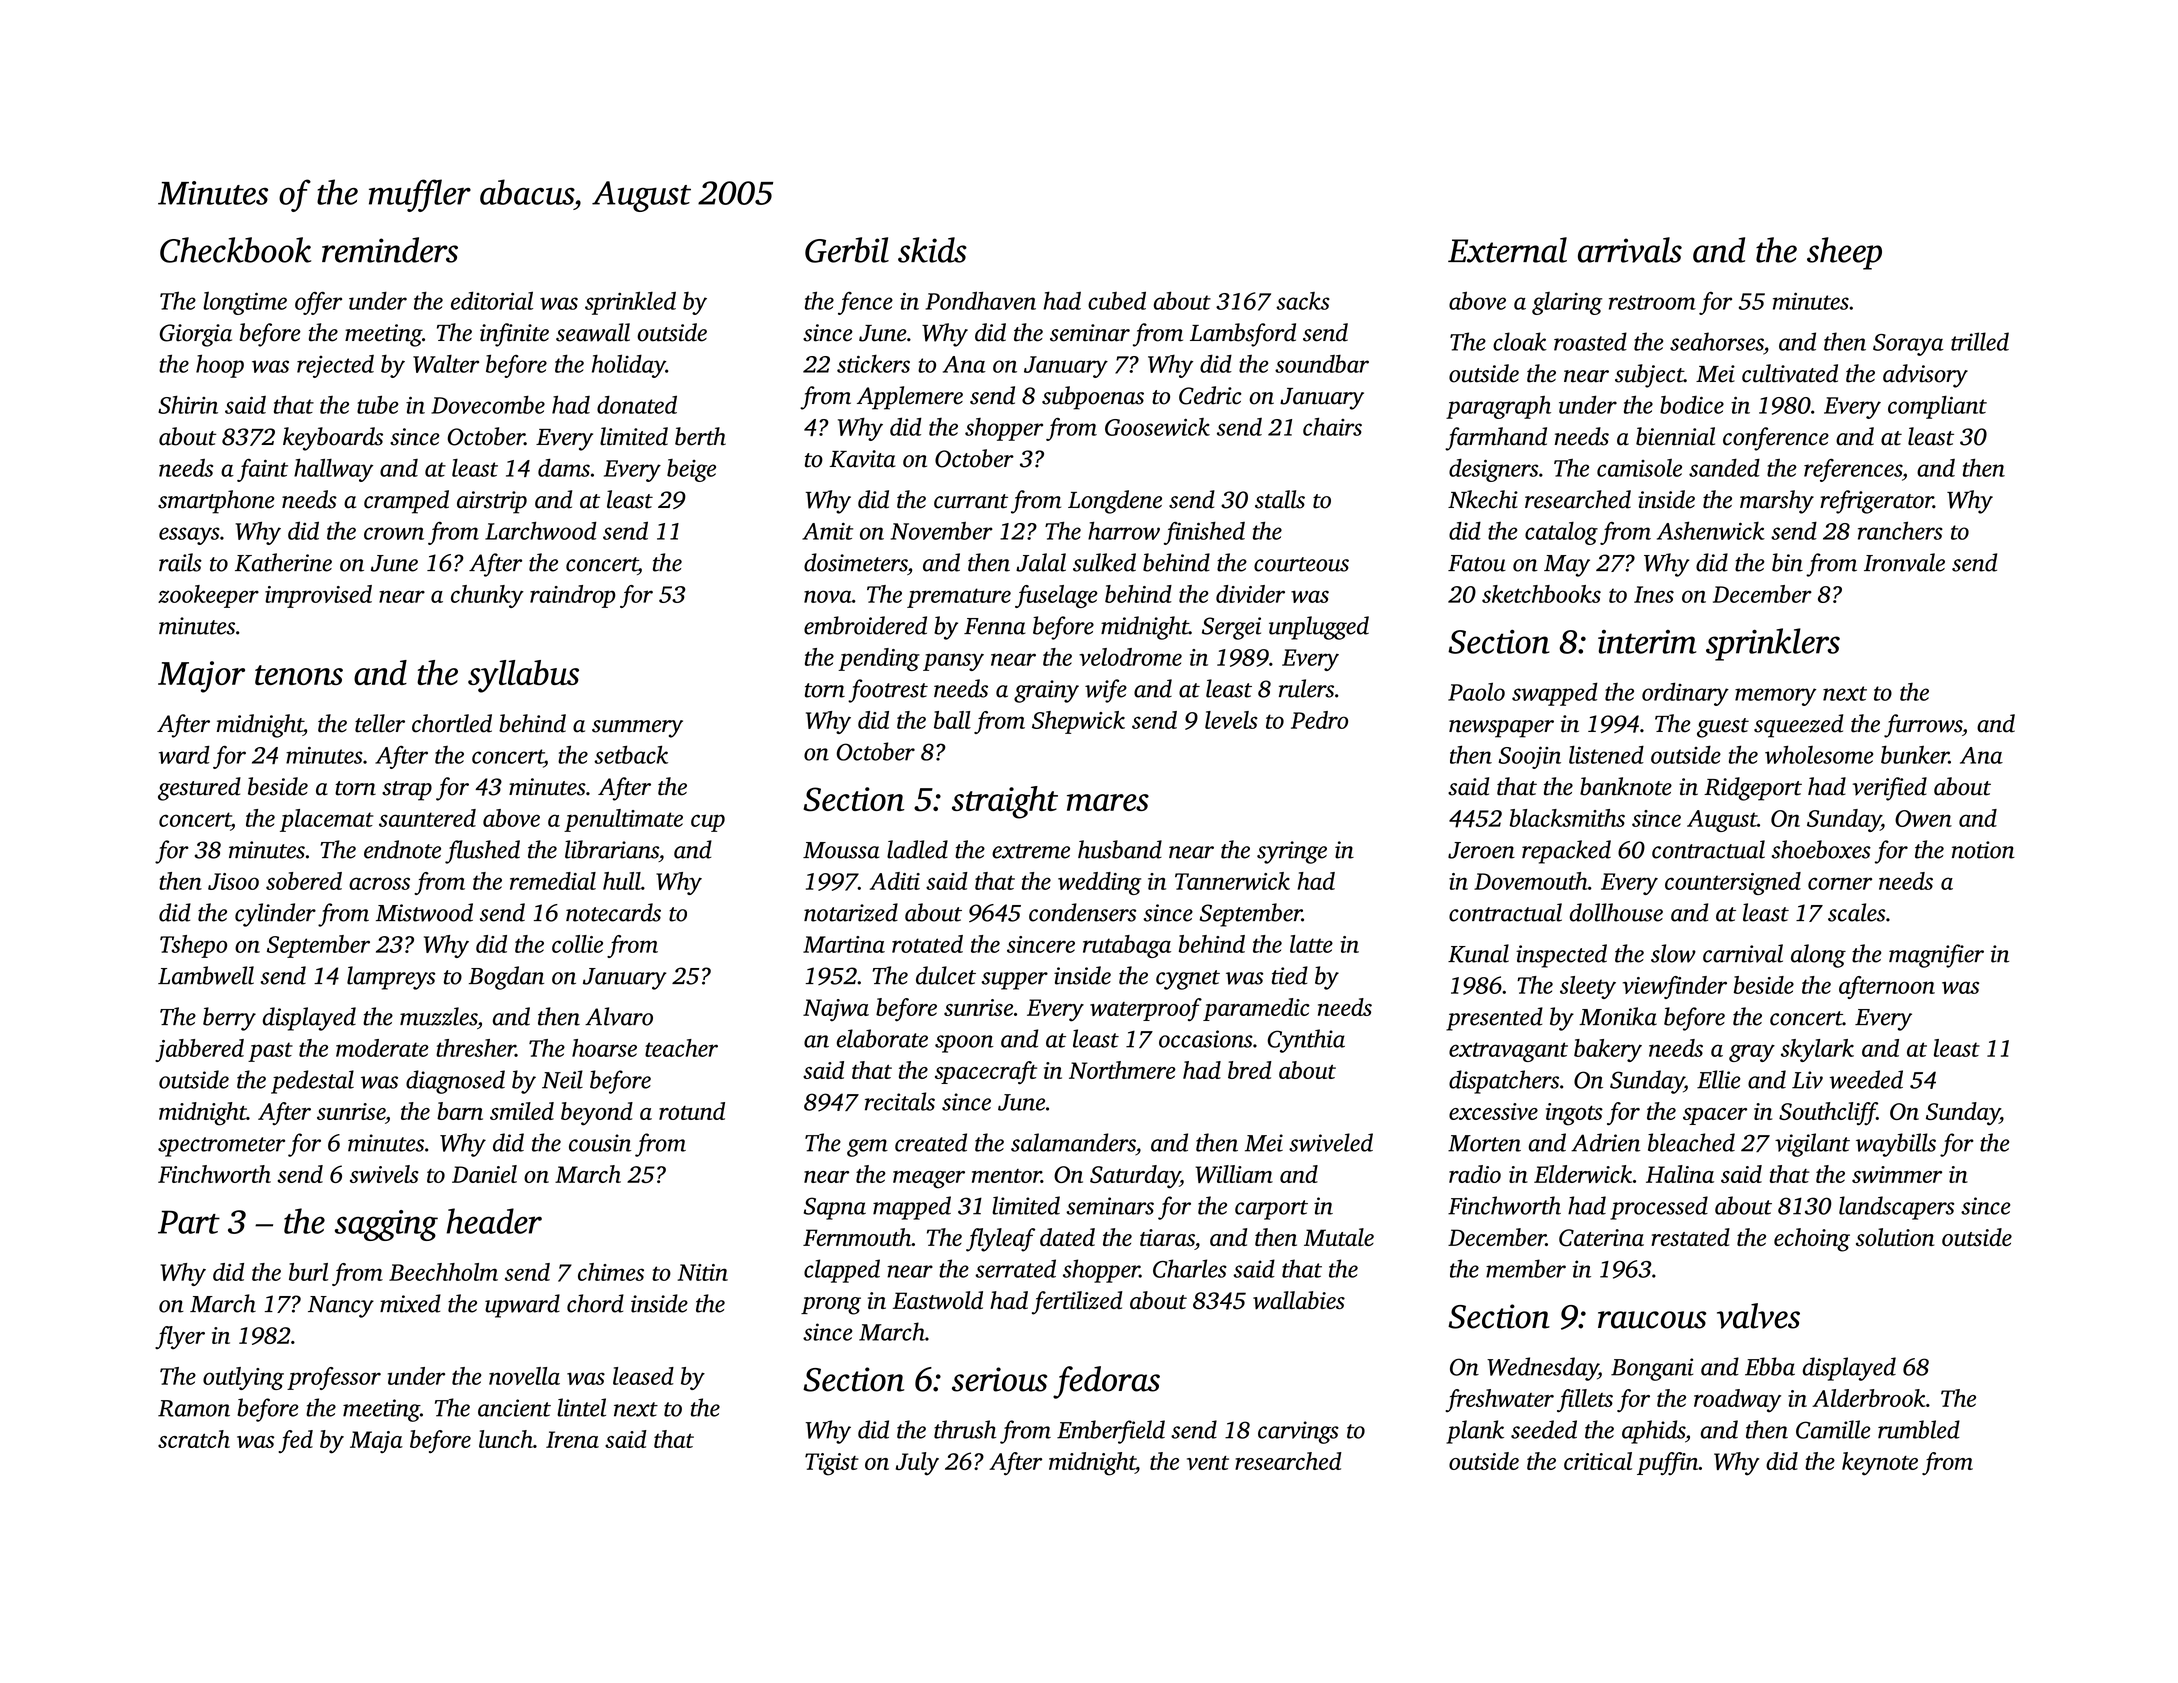 The height and width of the screenshot is (1683, 2178). Describe the element at coordinates (1311, 944) in the screenshot. I see `latte` at that location.
